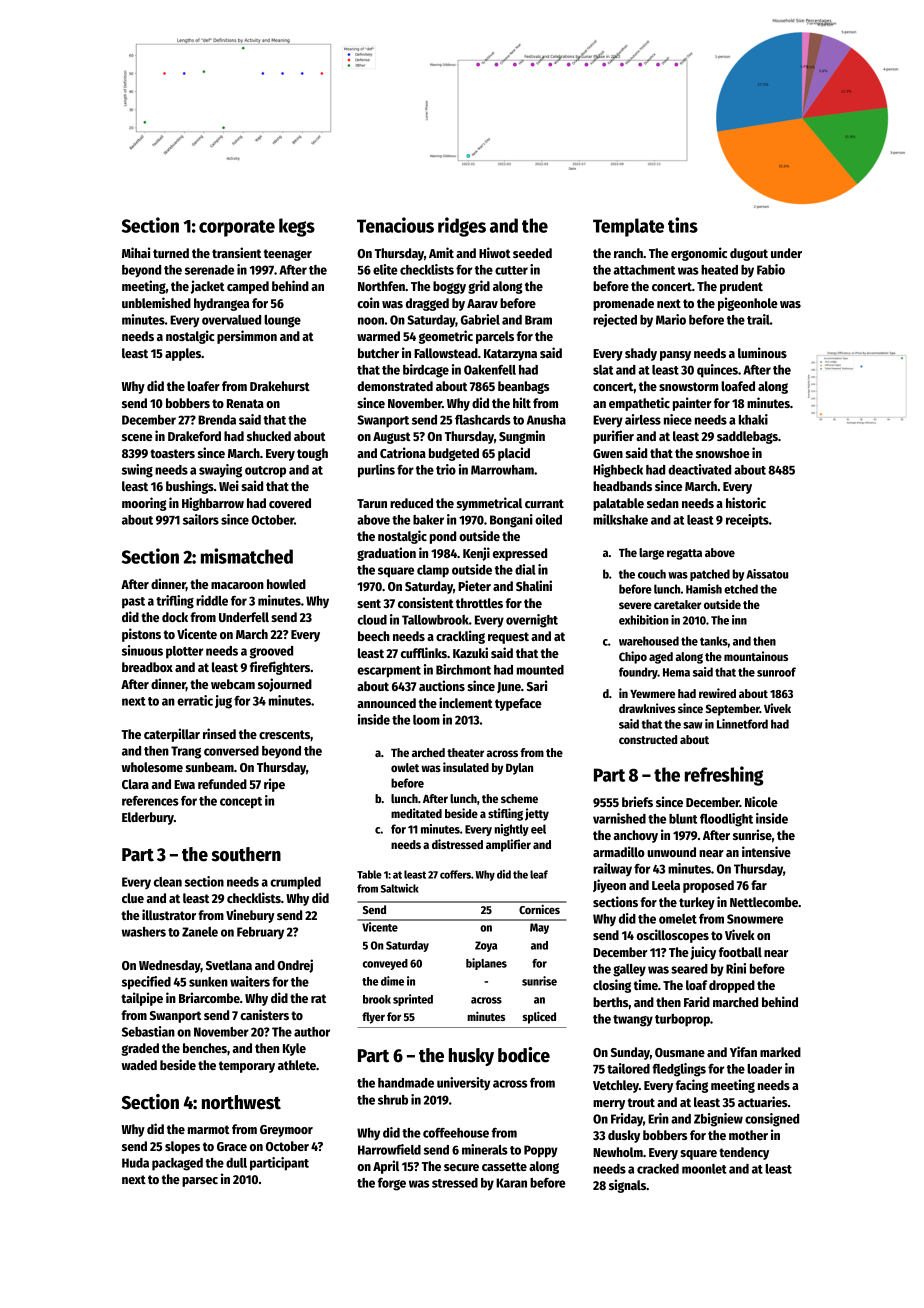 The width and height of the screenshot is (924, 1308). Describe the element at coordinates (297, 227) in the screenshot. I see `kegs` at that location.
